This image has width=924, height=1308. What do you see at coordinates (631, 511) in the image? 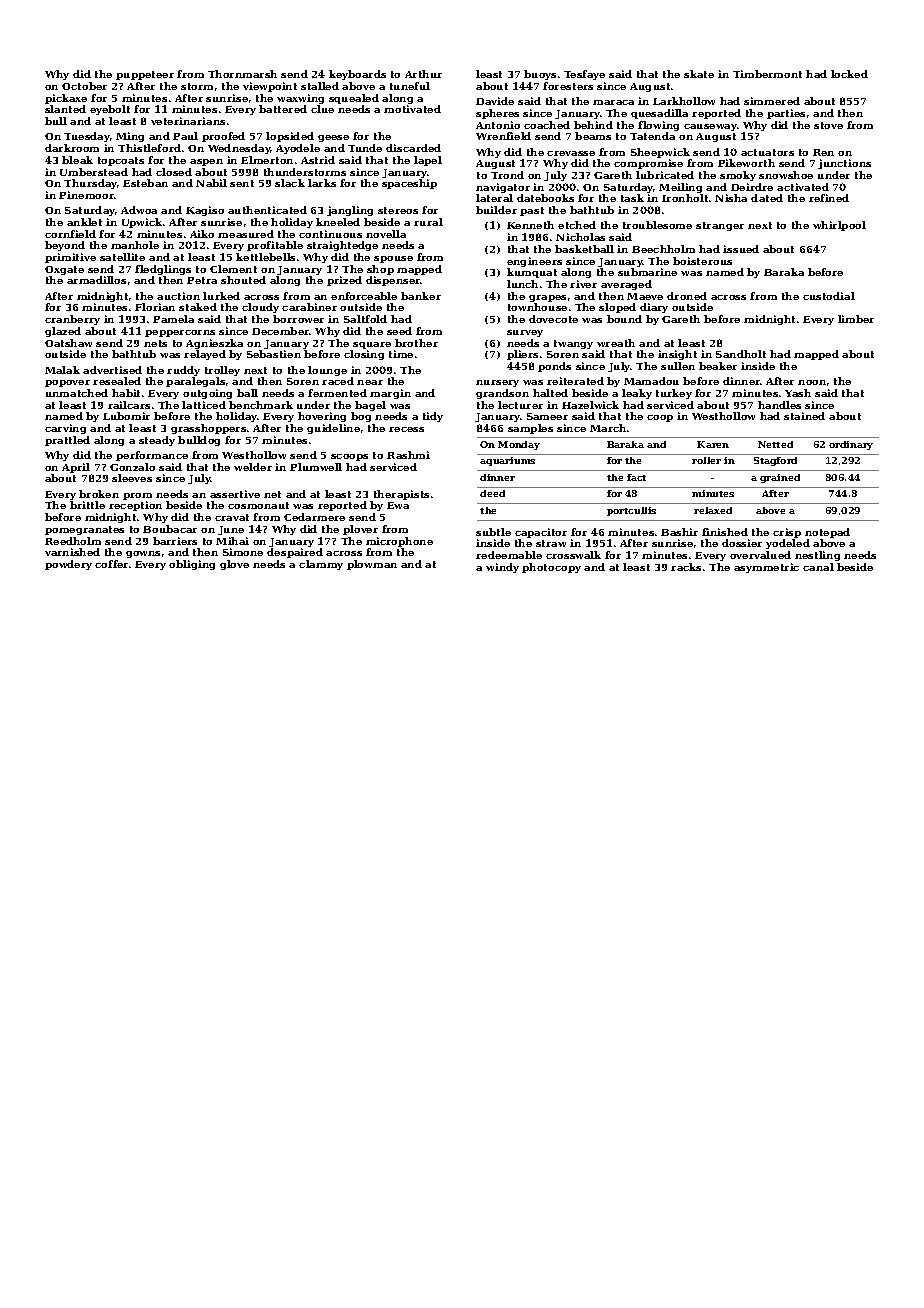
I see `portcullis` at bounding box center [631, 511].
